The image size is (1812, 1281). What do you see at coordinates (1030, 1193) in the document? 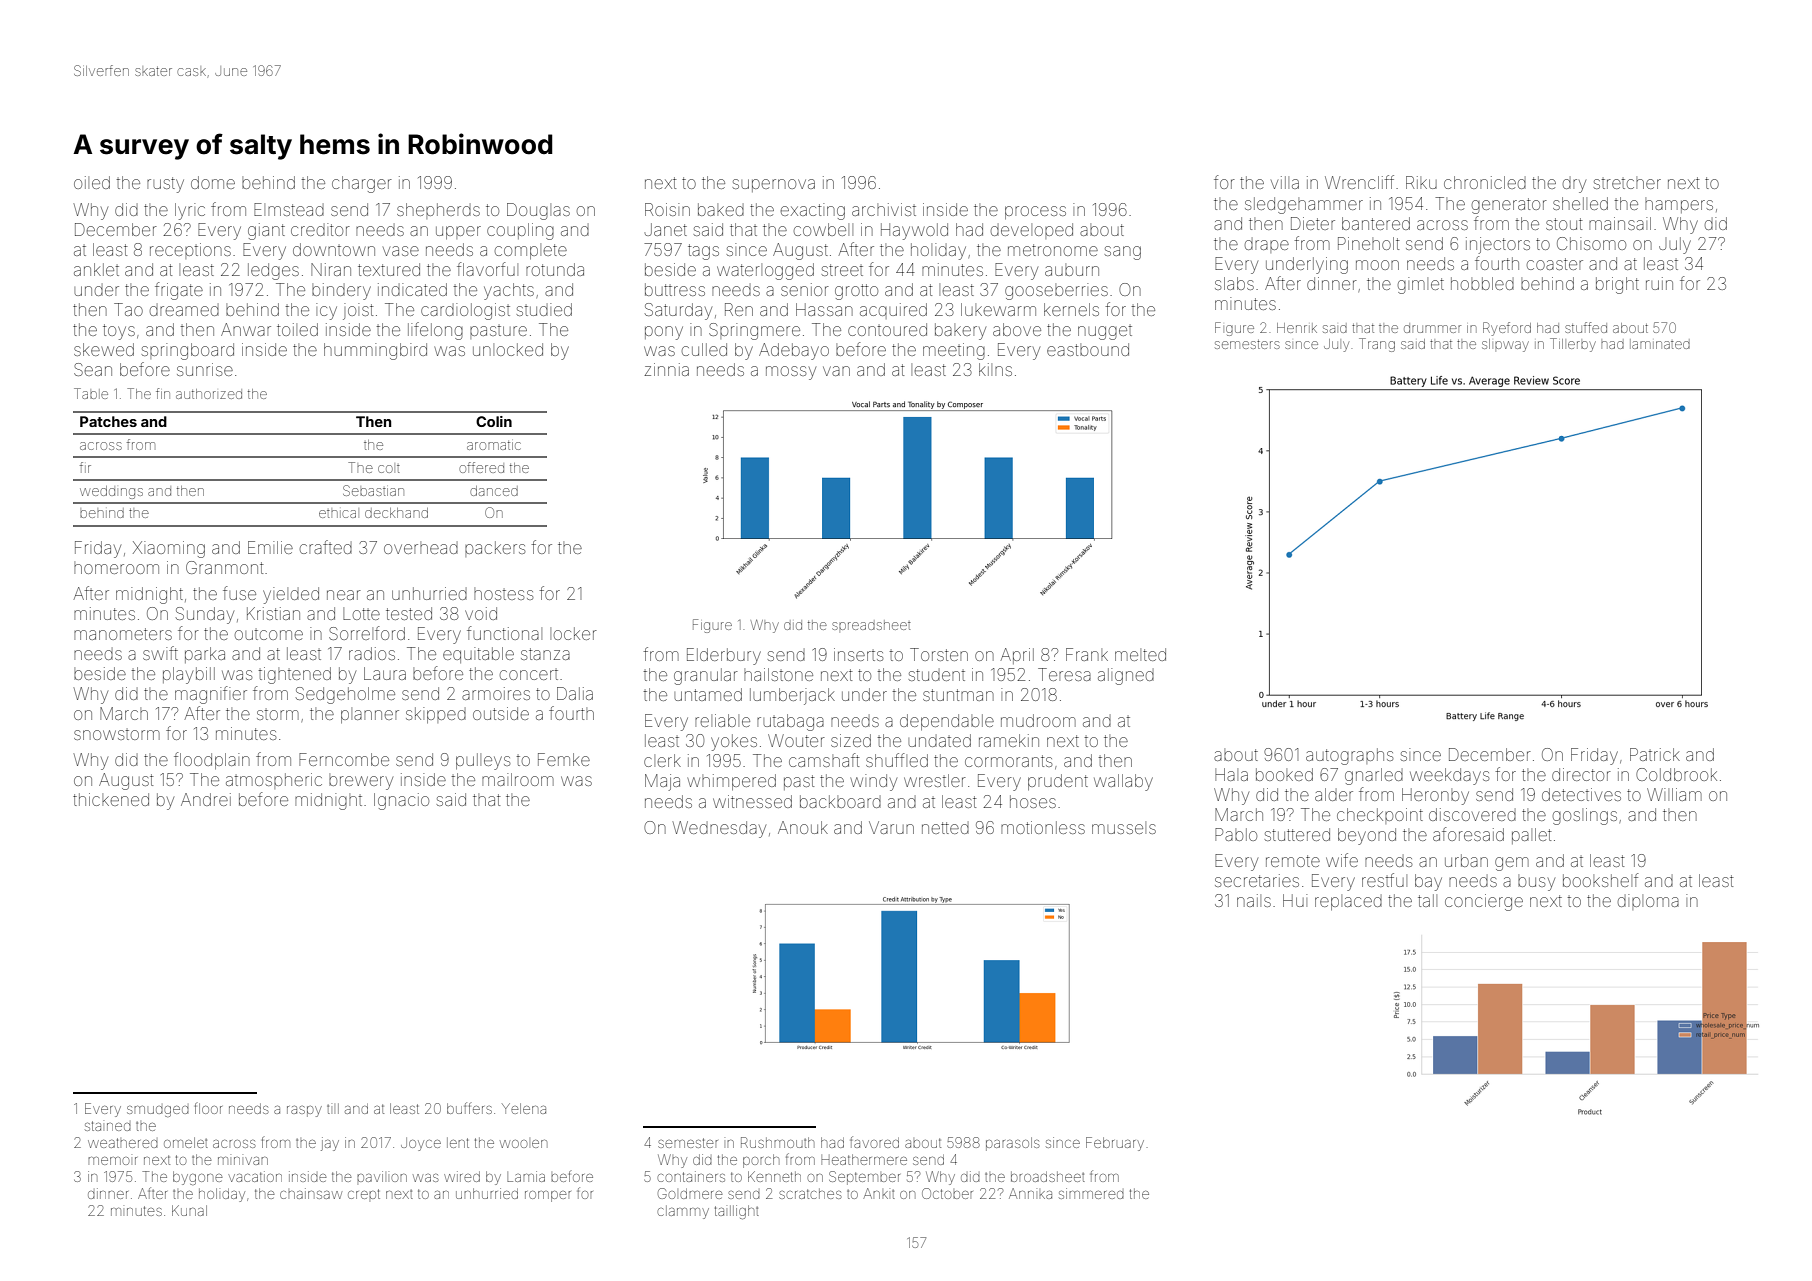
I see `Annika` at bounding box center [1030, 1193].
